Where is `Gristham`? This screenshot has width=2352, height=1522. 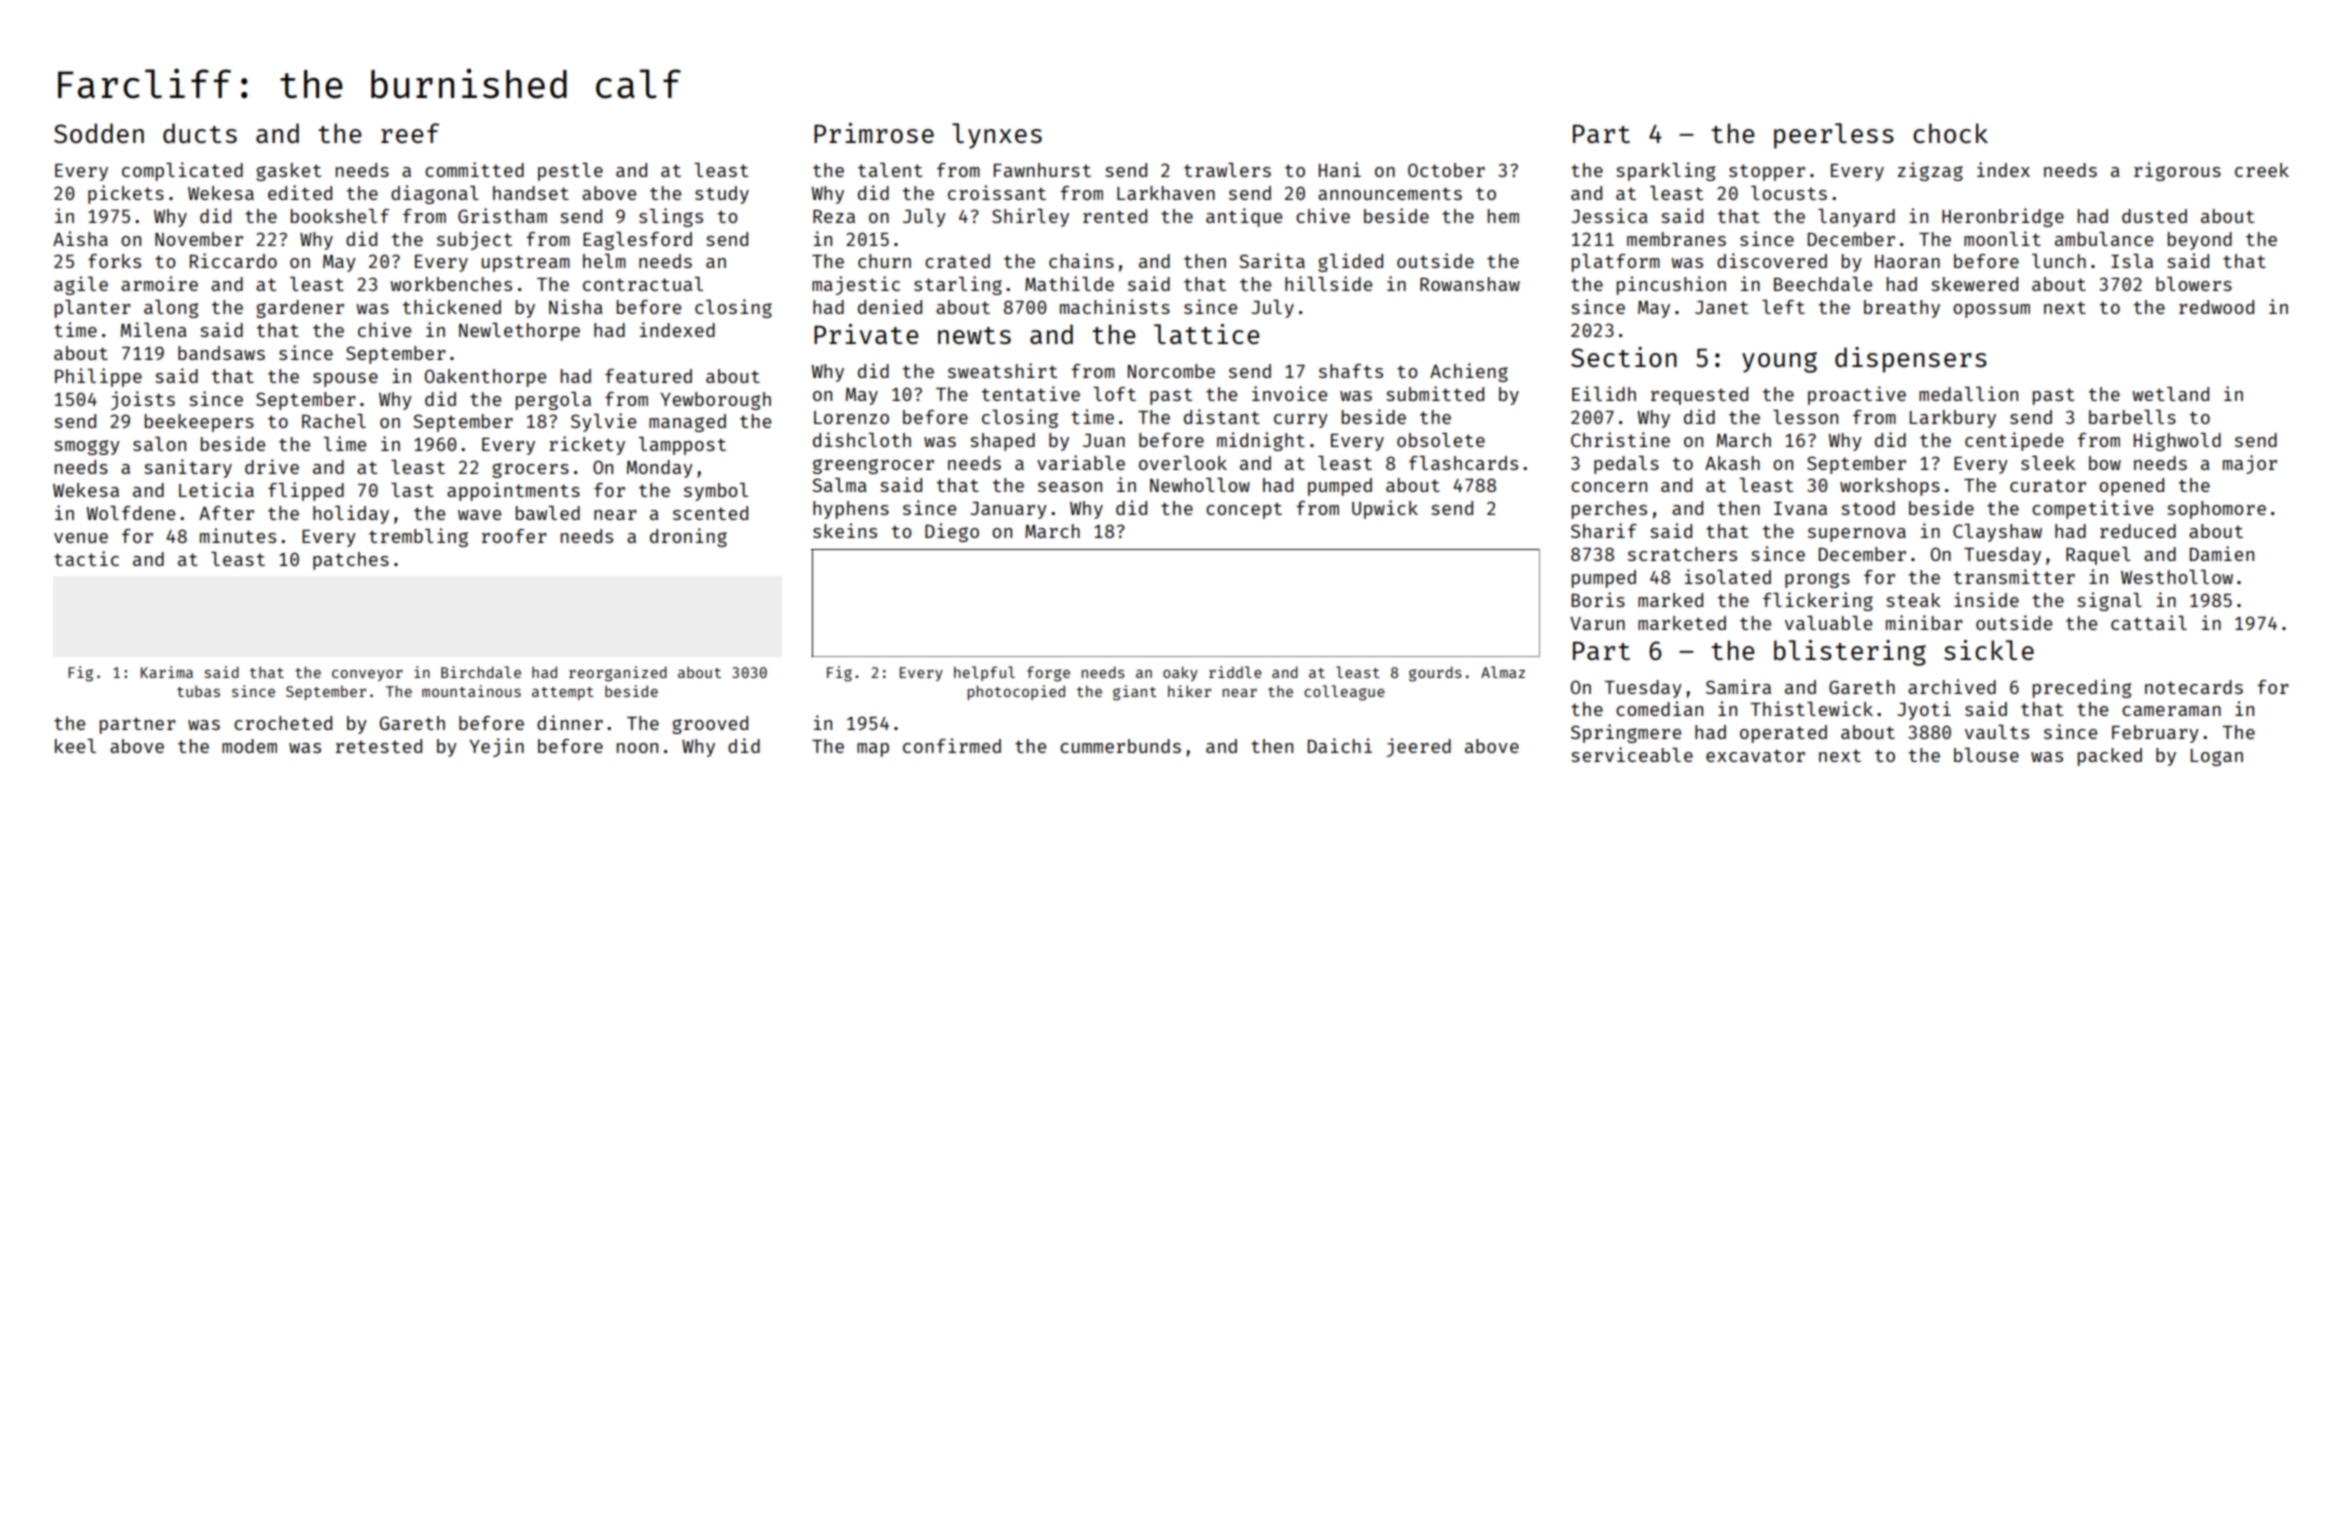 Gristham is located at coordinates (502, 215).
